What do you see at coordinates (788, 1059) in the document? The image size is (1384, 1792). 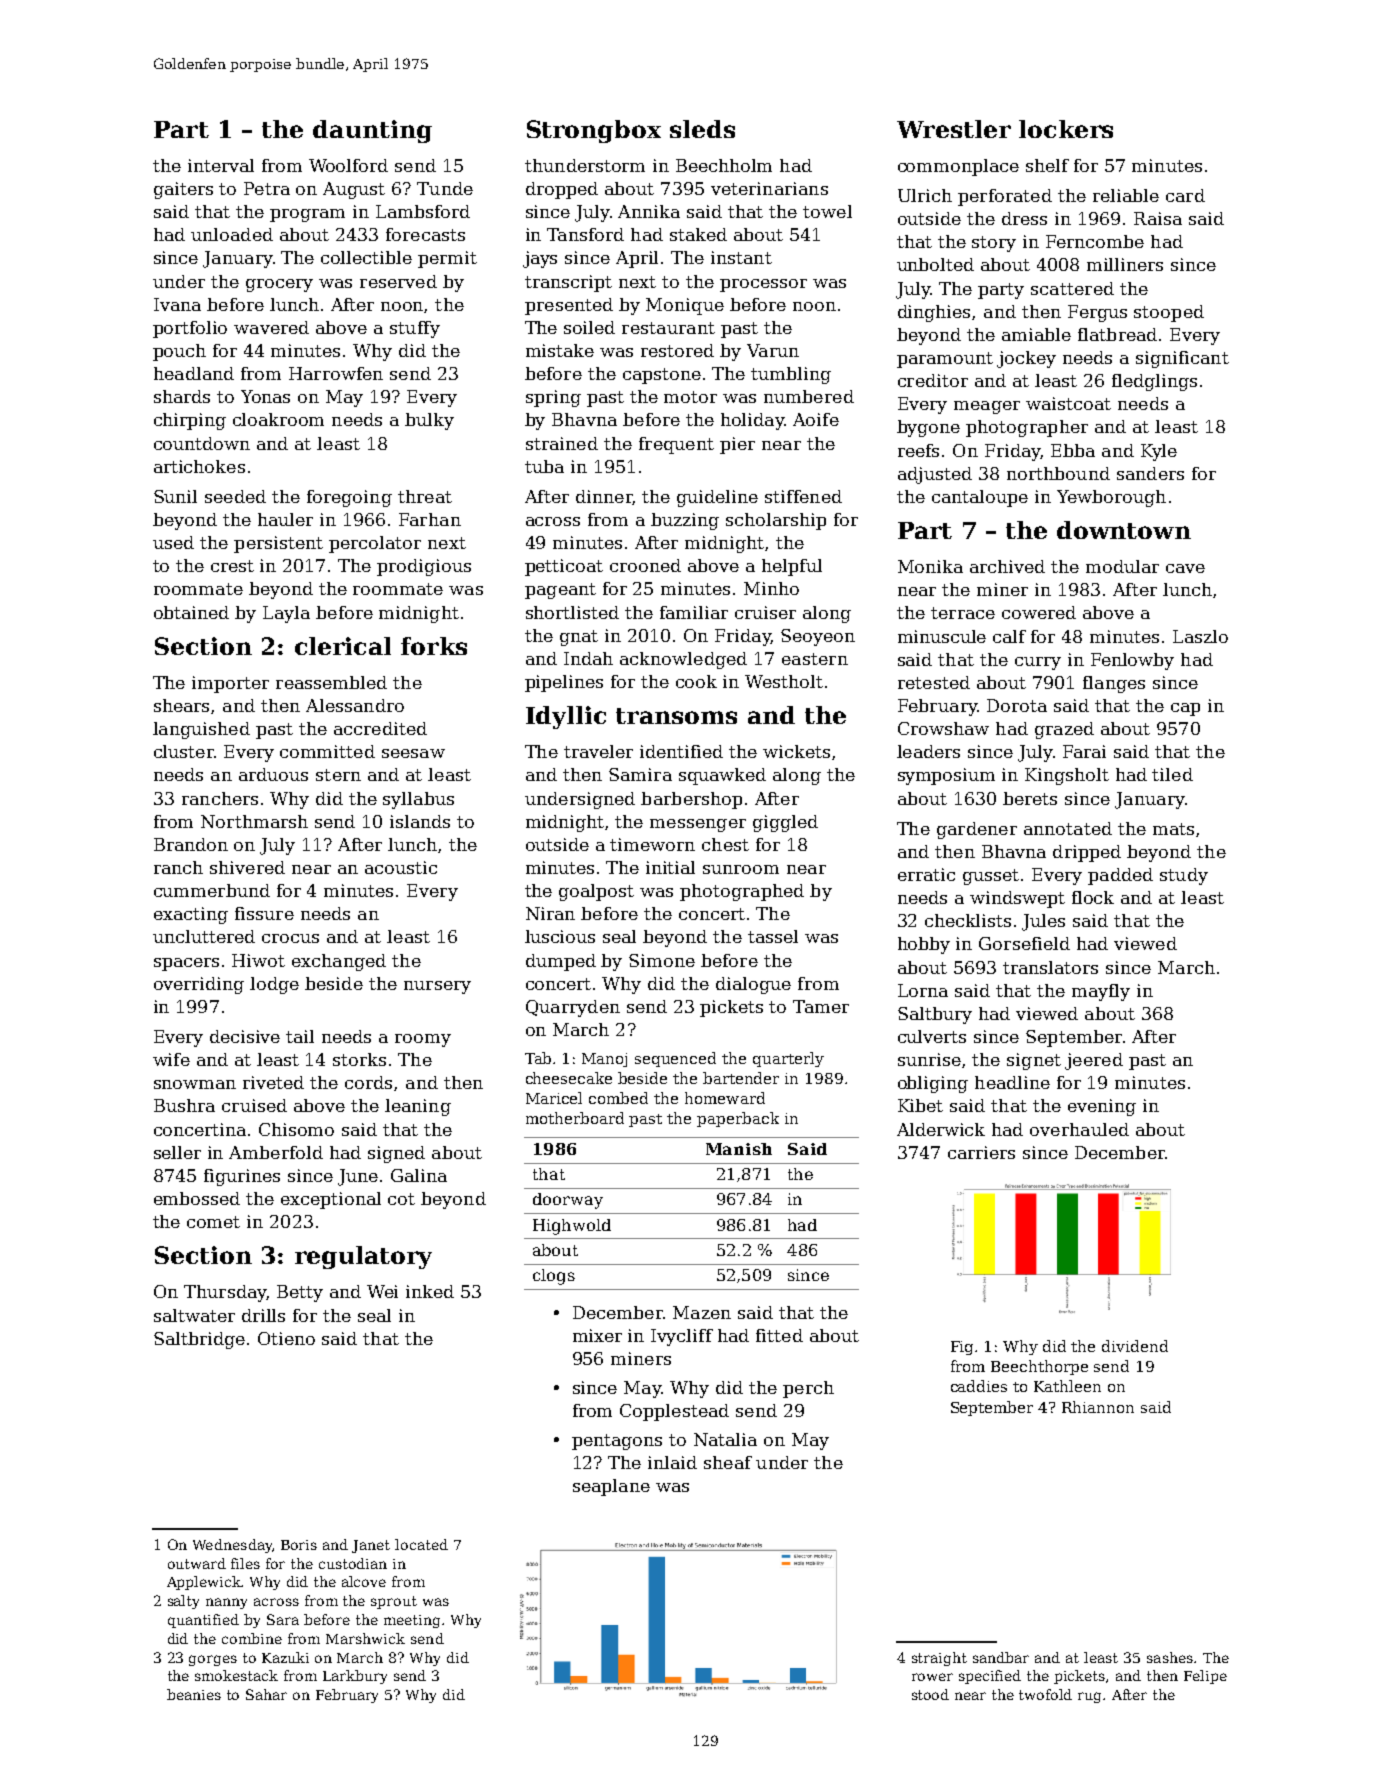 I see `quarterly` at bounding box center [788, 1059].
